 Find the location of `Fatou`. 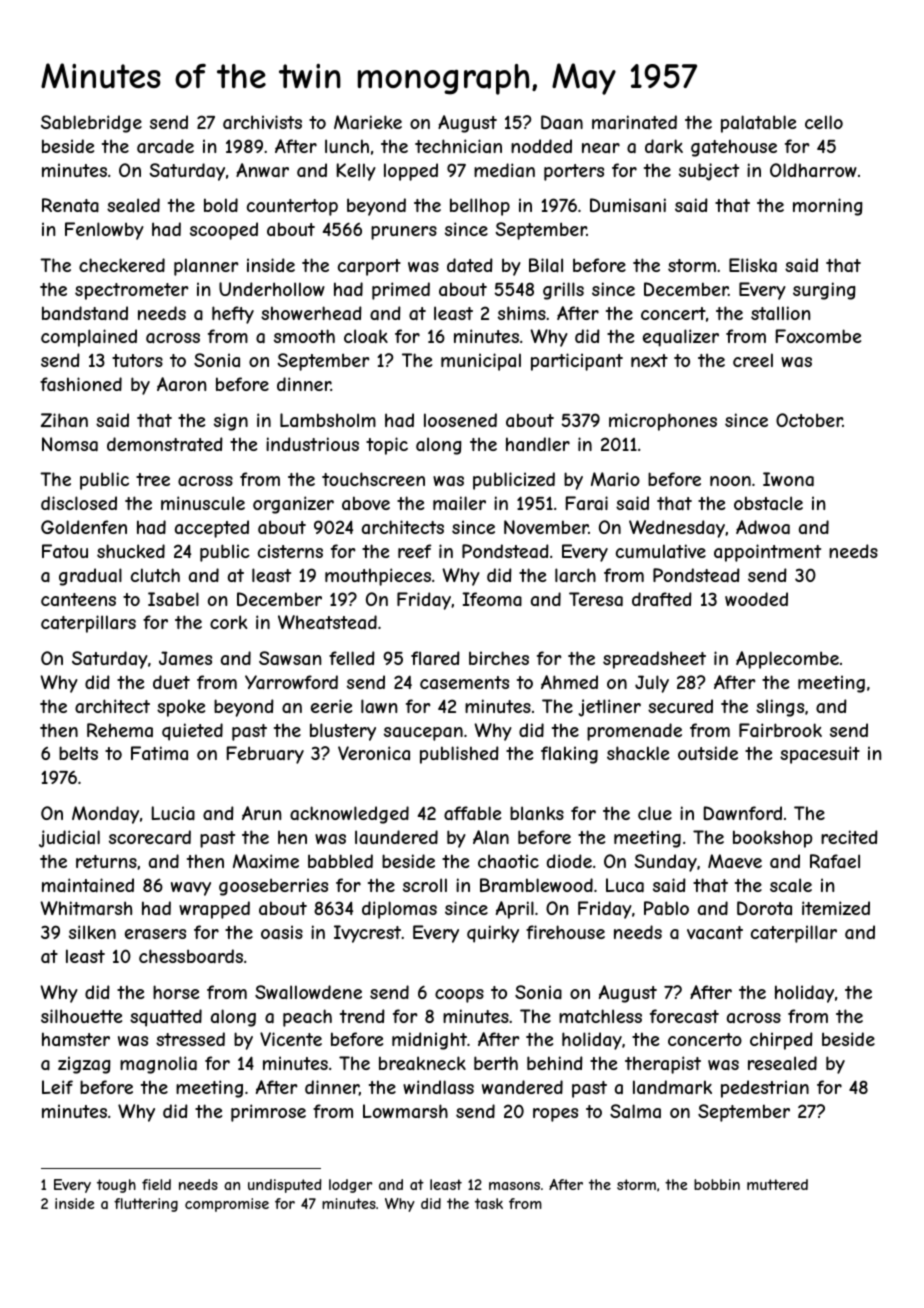

Fatou is located at coordinates (65, 551).
